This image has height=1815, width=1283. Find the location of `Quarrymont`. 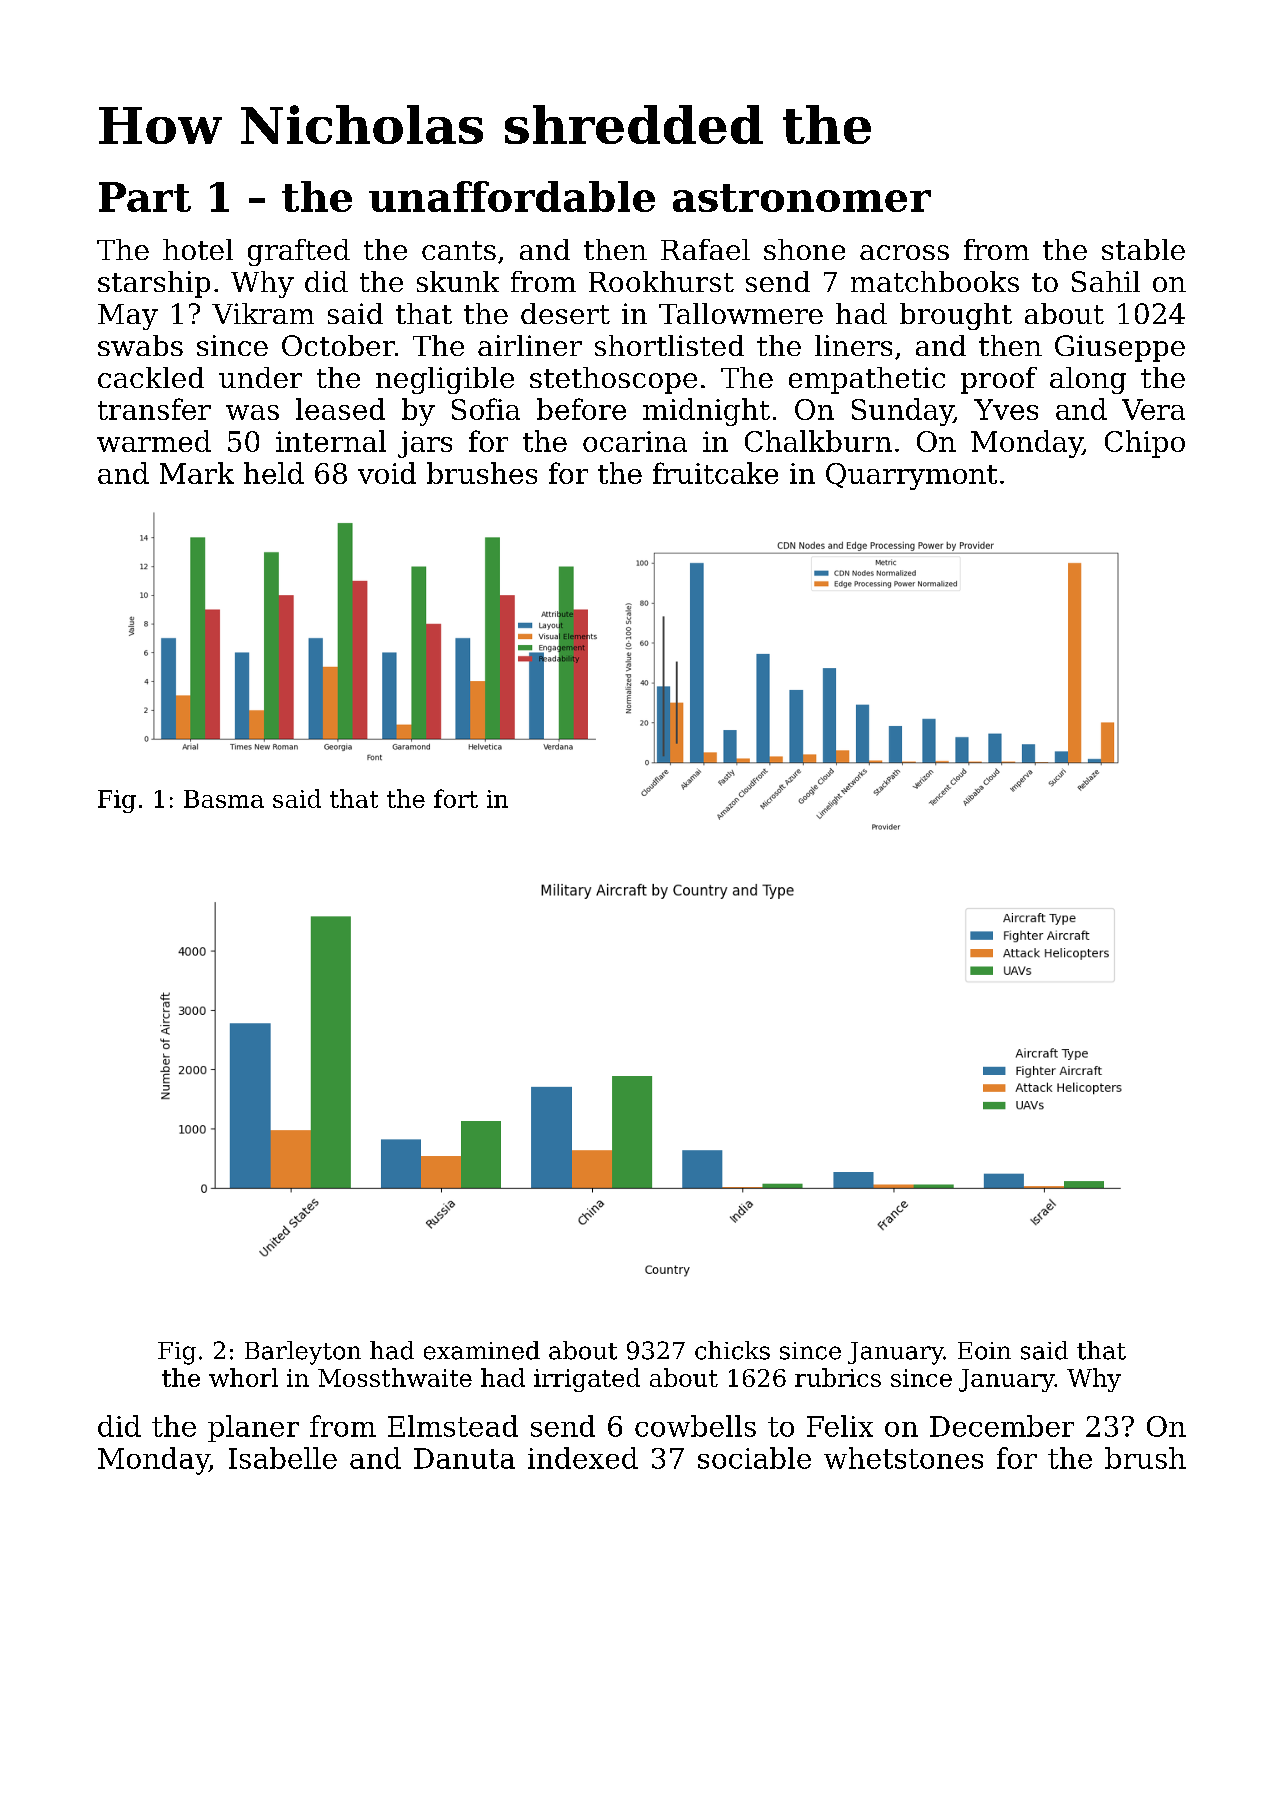

Quarrymont is located at coordinates (911, 476).
